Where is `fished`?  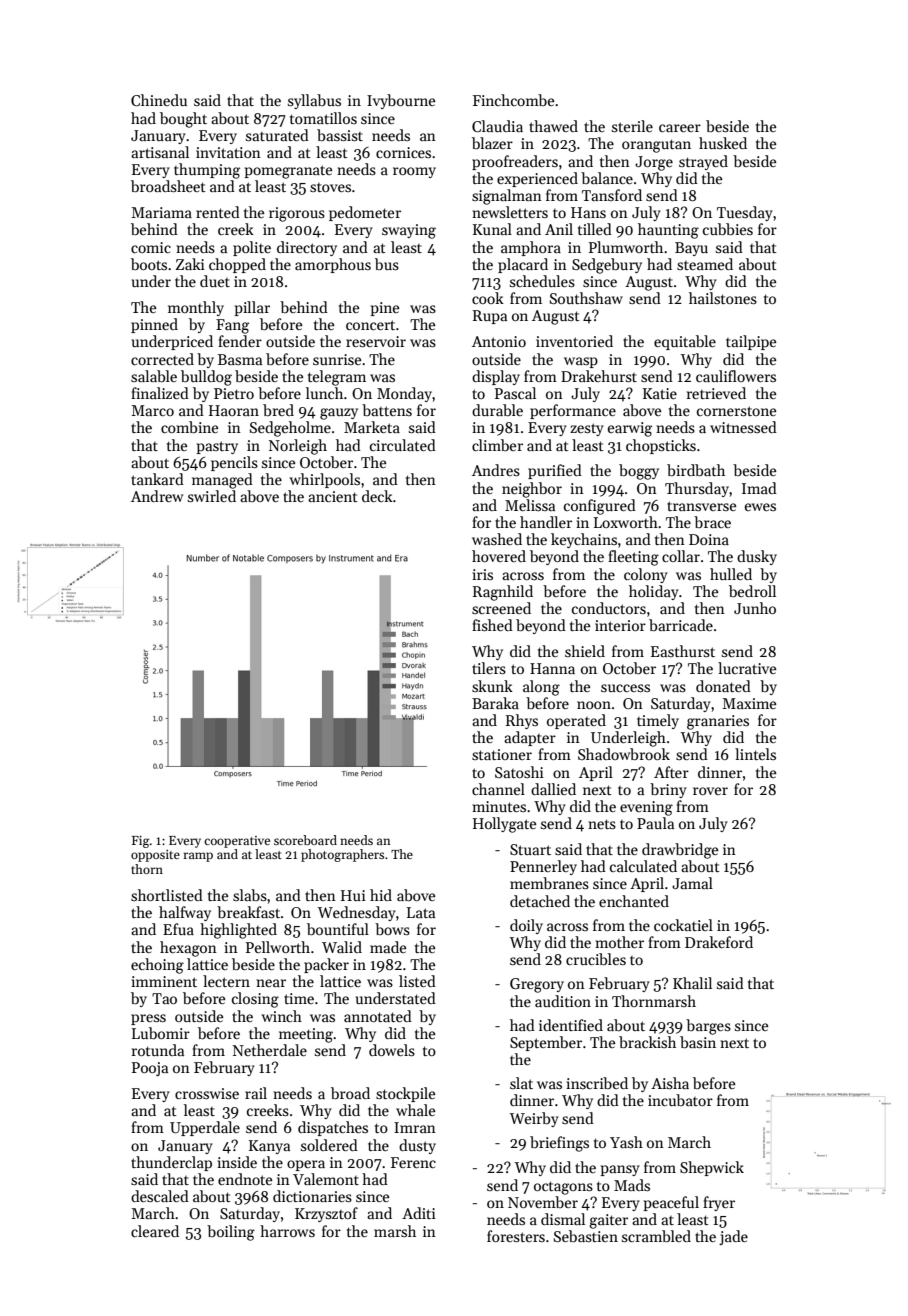 fished is located at coordinates (492, 625).
